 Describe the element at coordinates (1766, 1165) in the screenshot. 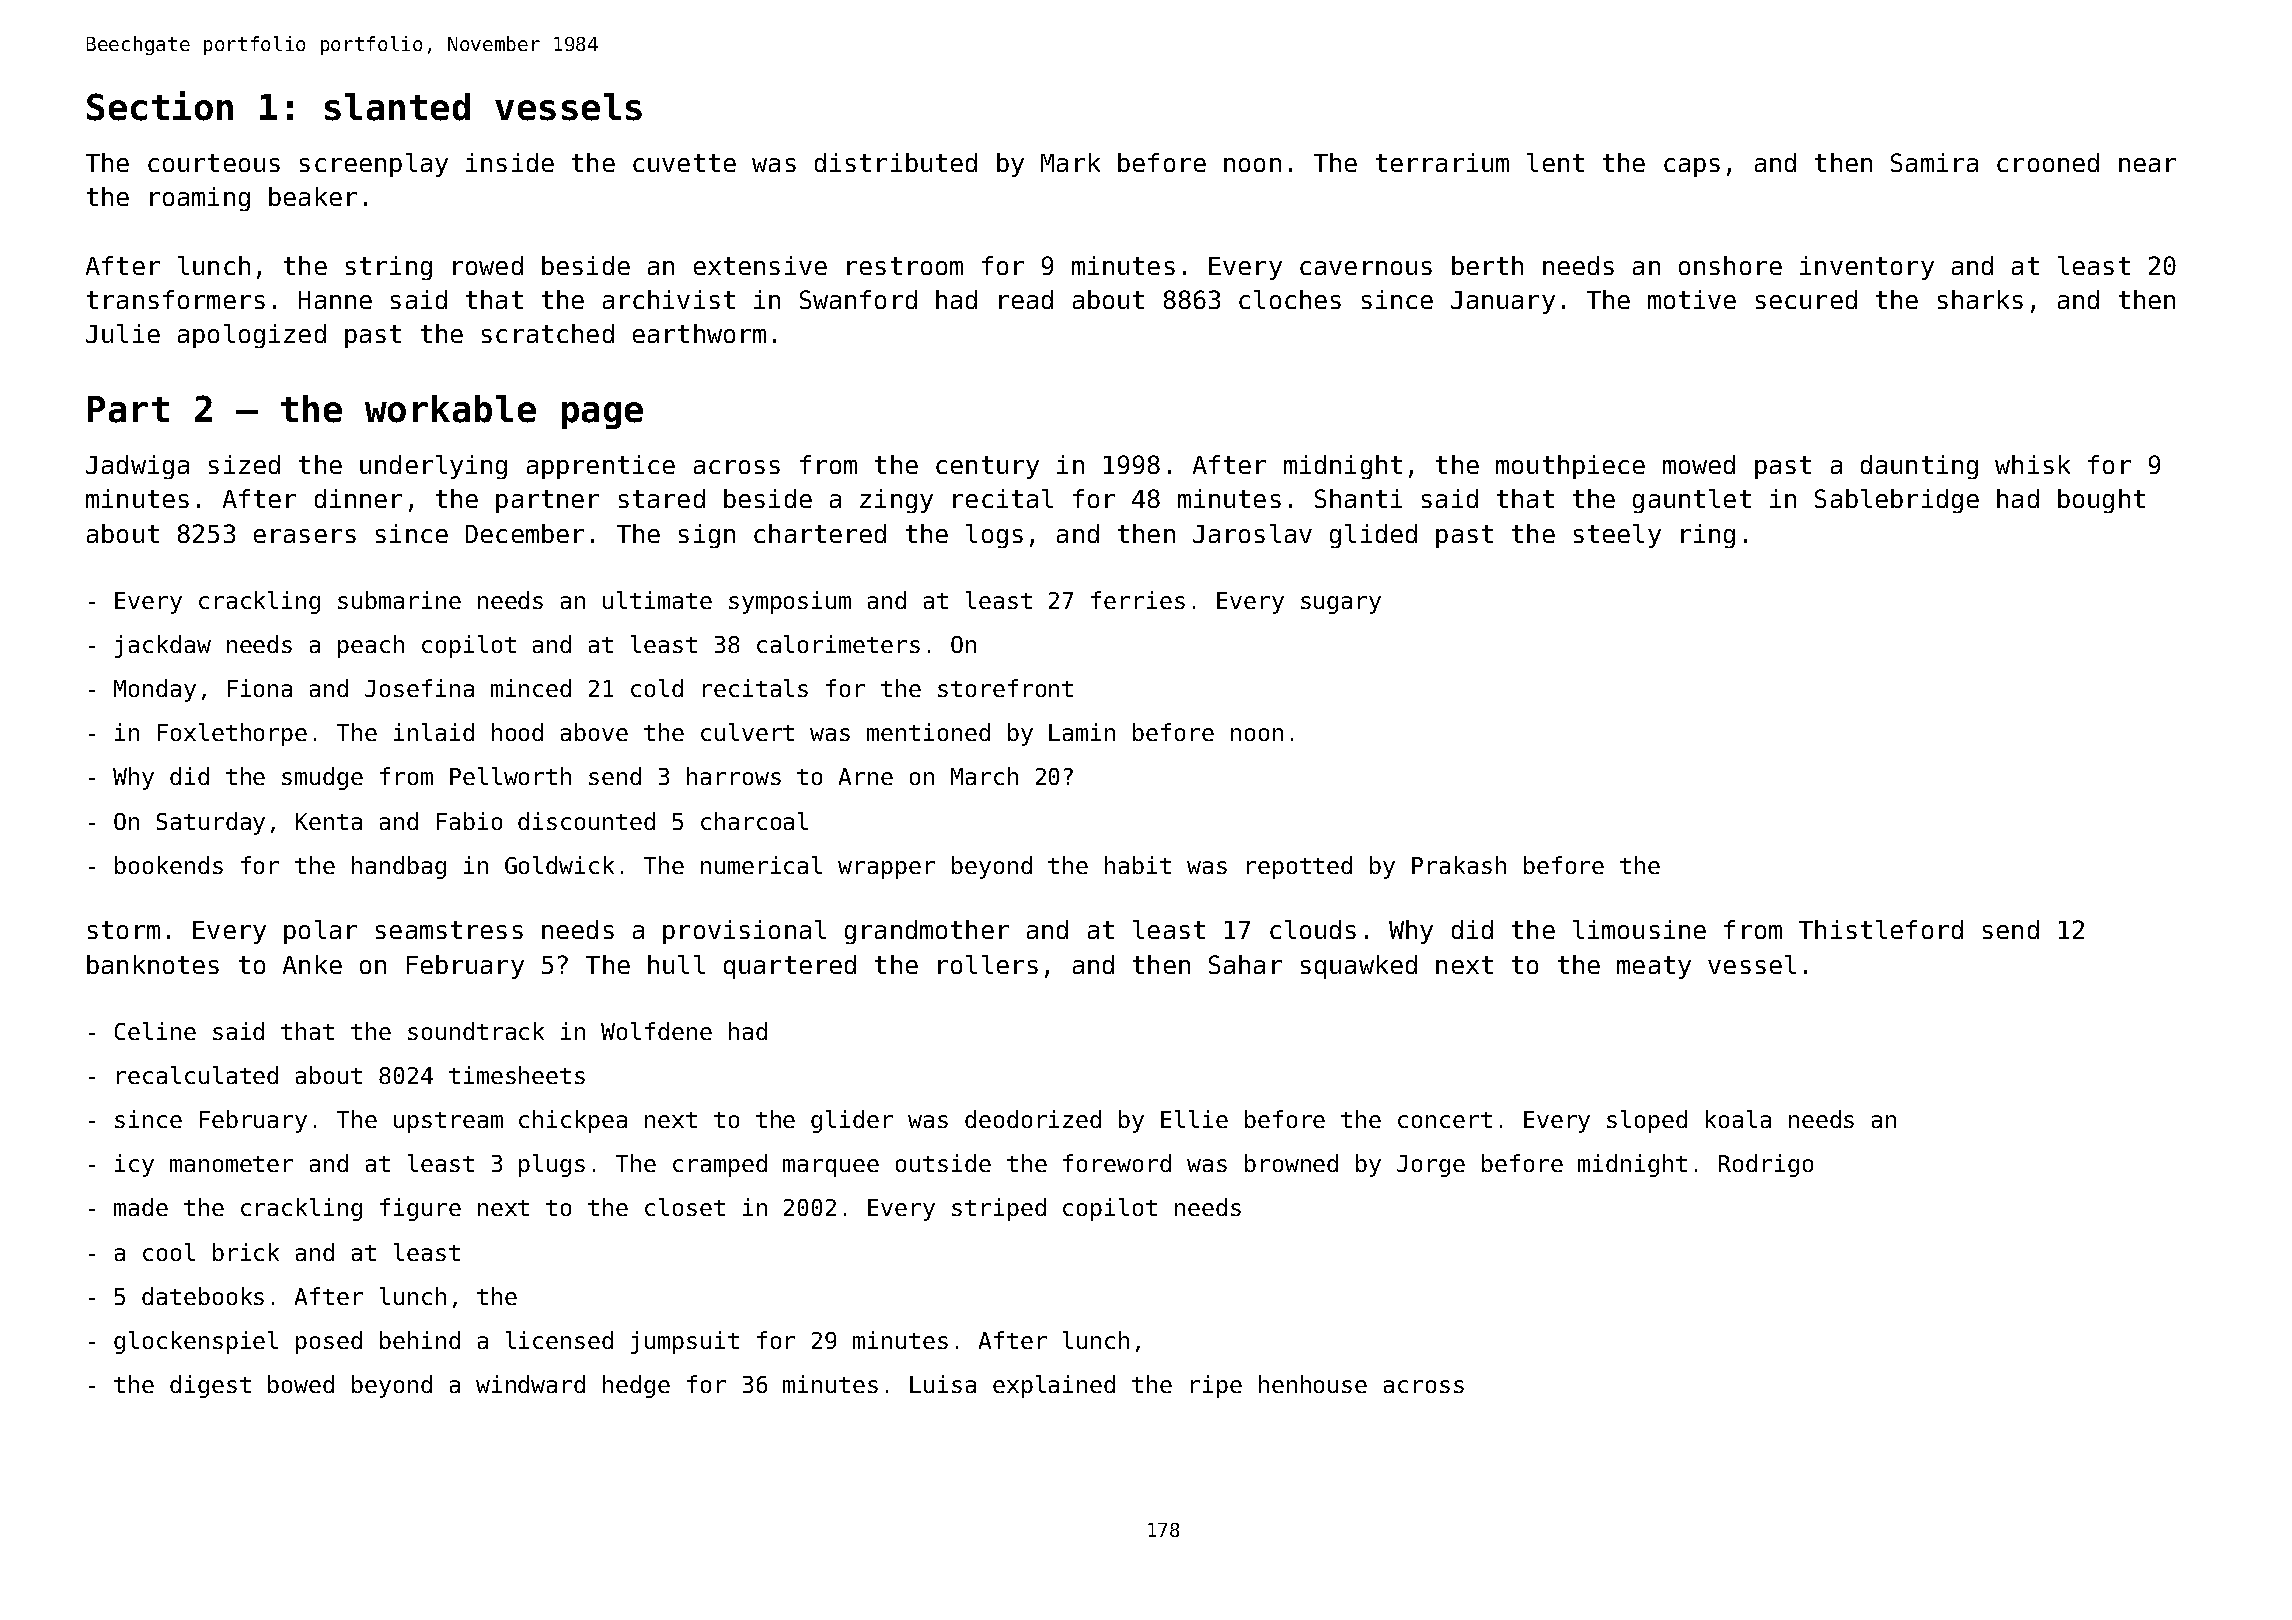

I see `Rodrigo` at that location.
